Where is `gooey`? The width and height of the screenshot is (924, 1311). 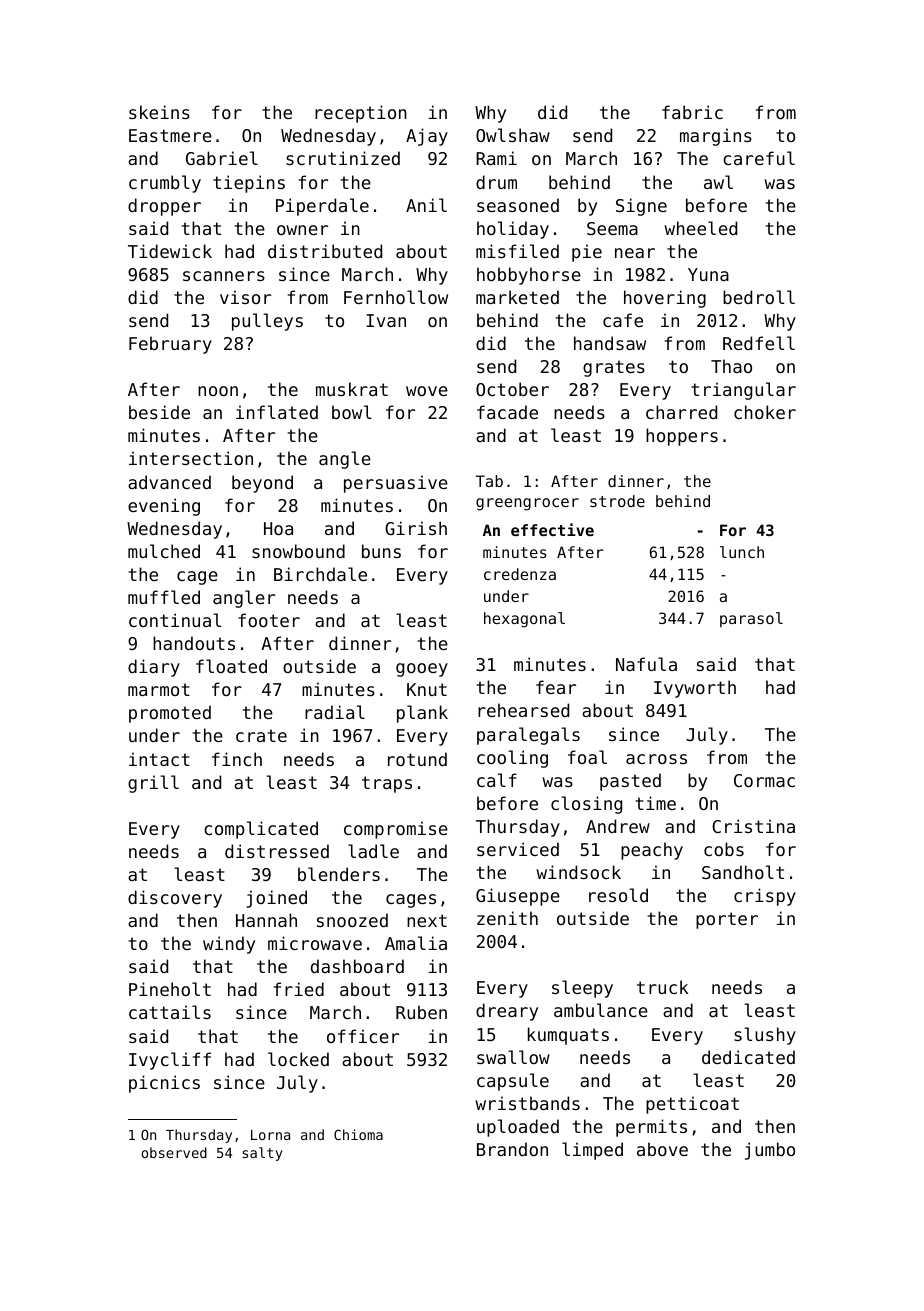
gooey is located at coordinates (422, 670).
